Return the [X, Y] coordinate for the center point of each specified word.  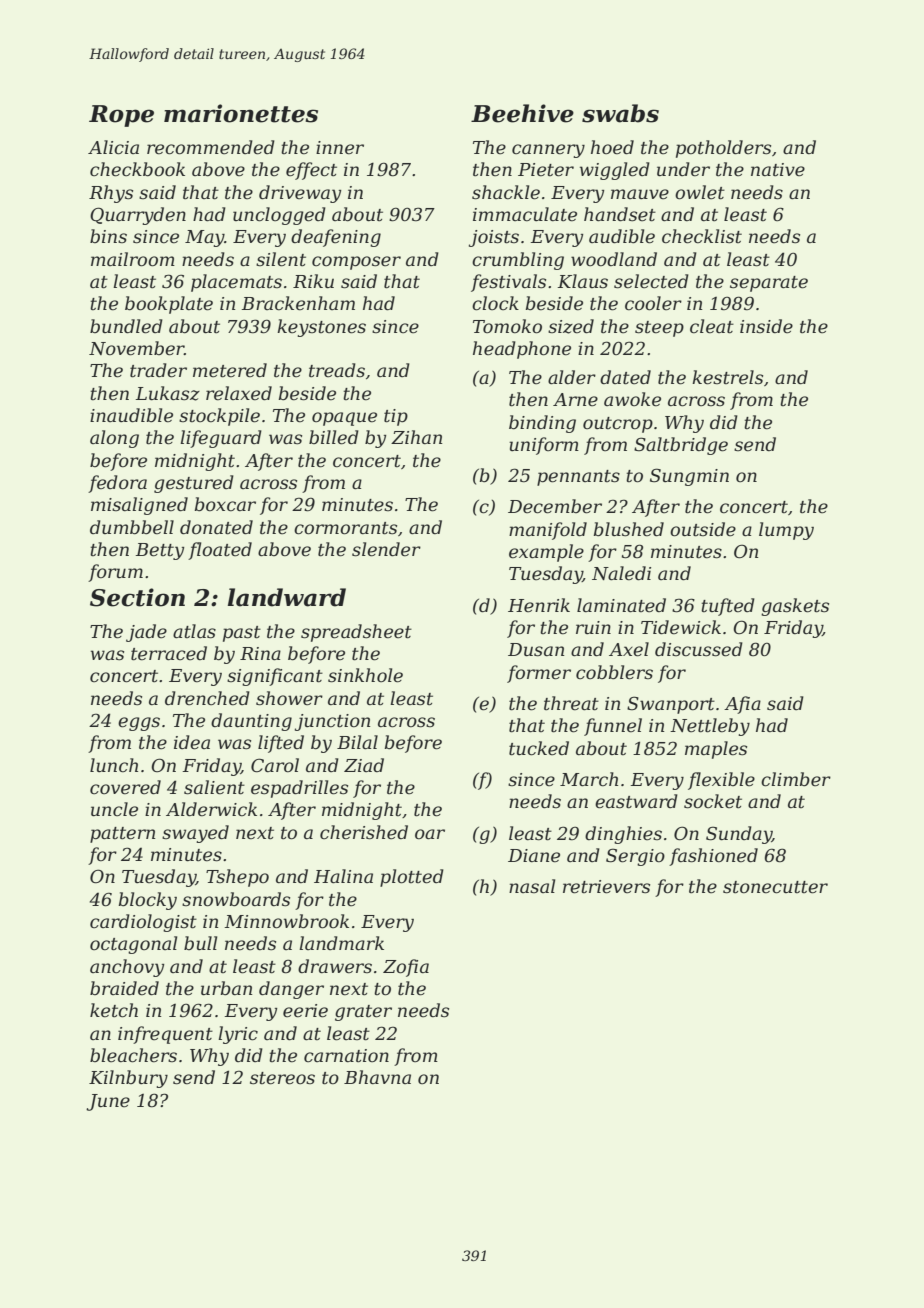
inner [340, 148]
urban [226, 988]
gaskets [795, 607]
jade [146, 633]
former [539, 674]
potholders [723, 149]
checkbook [137, 169]
